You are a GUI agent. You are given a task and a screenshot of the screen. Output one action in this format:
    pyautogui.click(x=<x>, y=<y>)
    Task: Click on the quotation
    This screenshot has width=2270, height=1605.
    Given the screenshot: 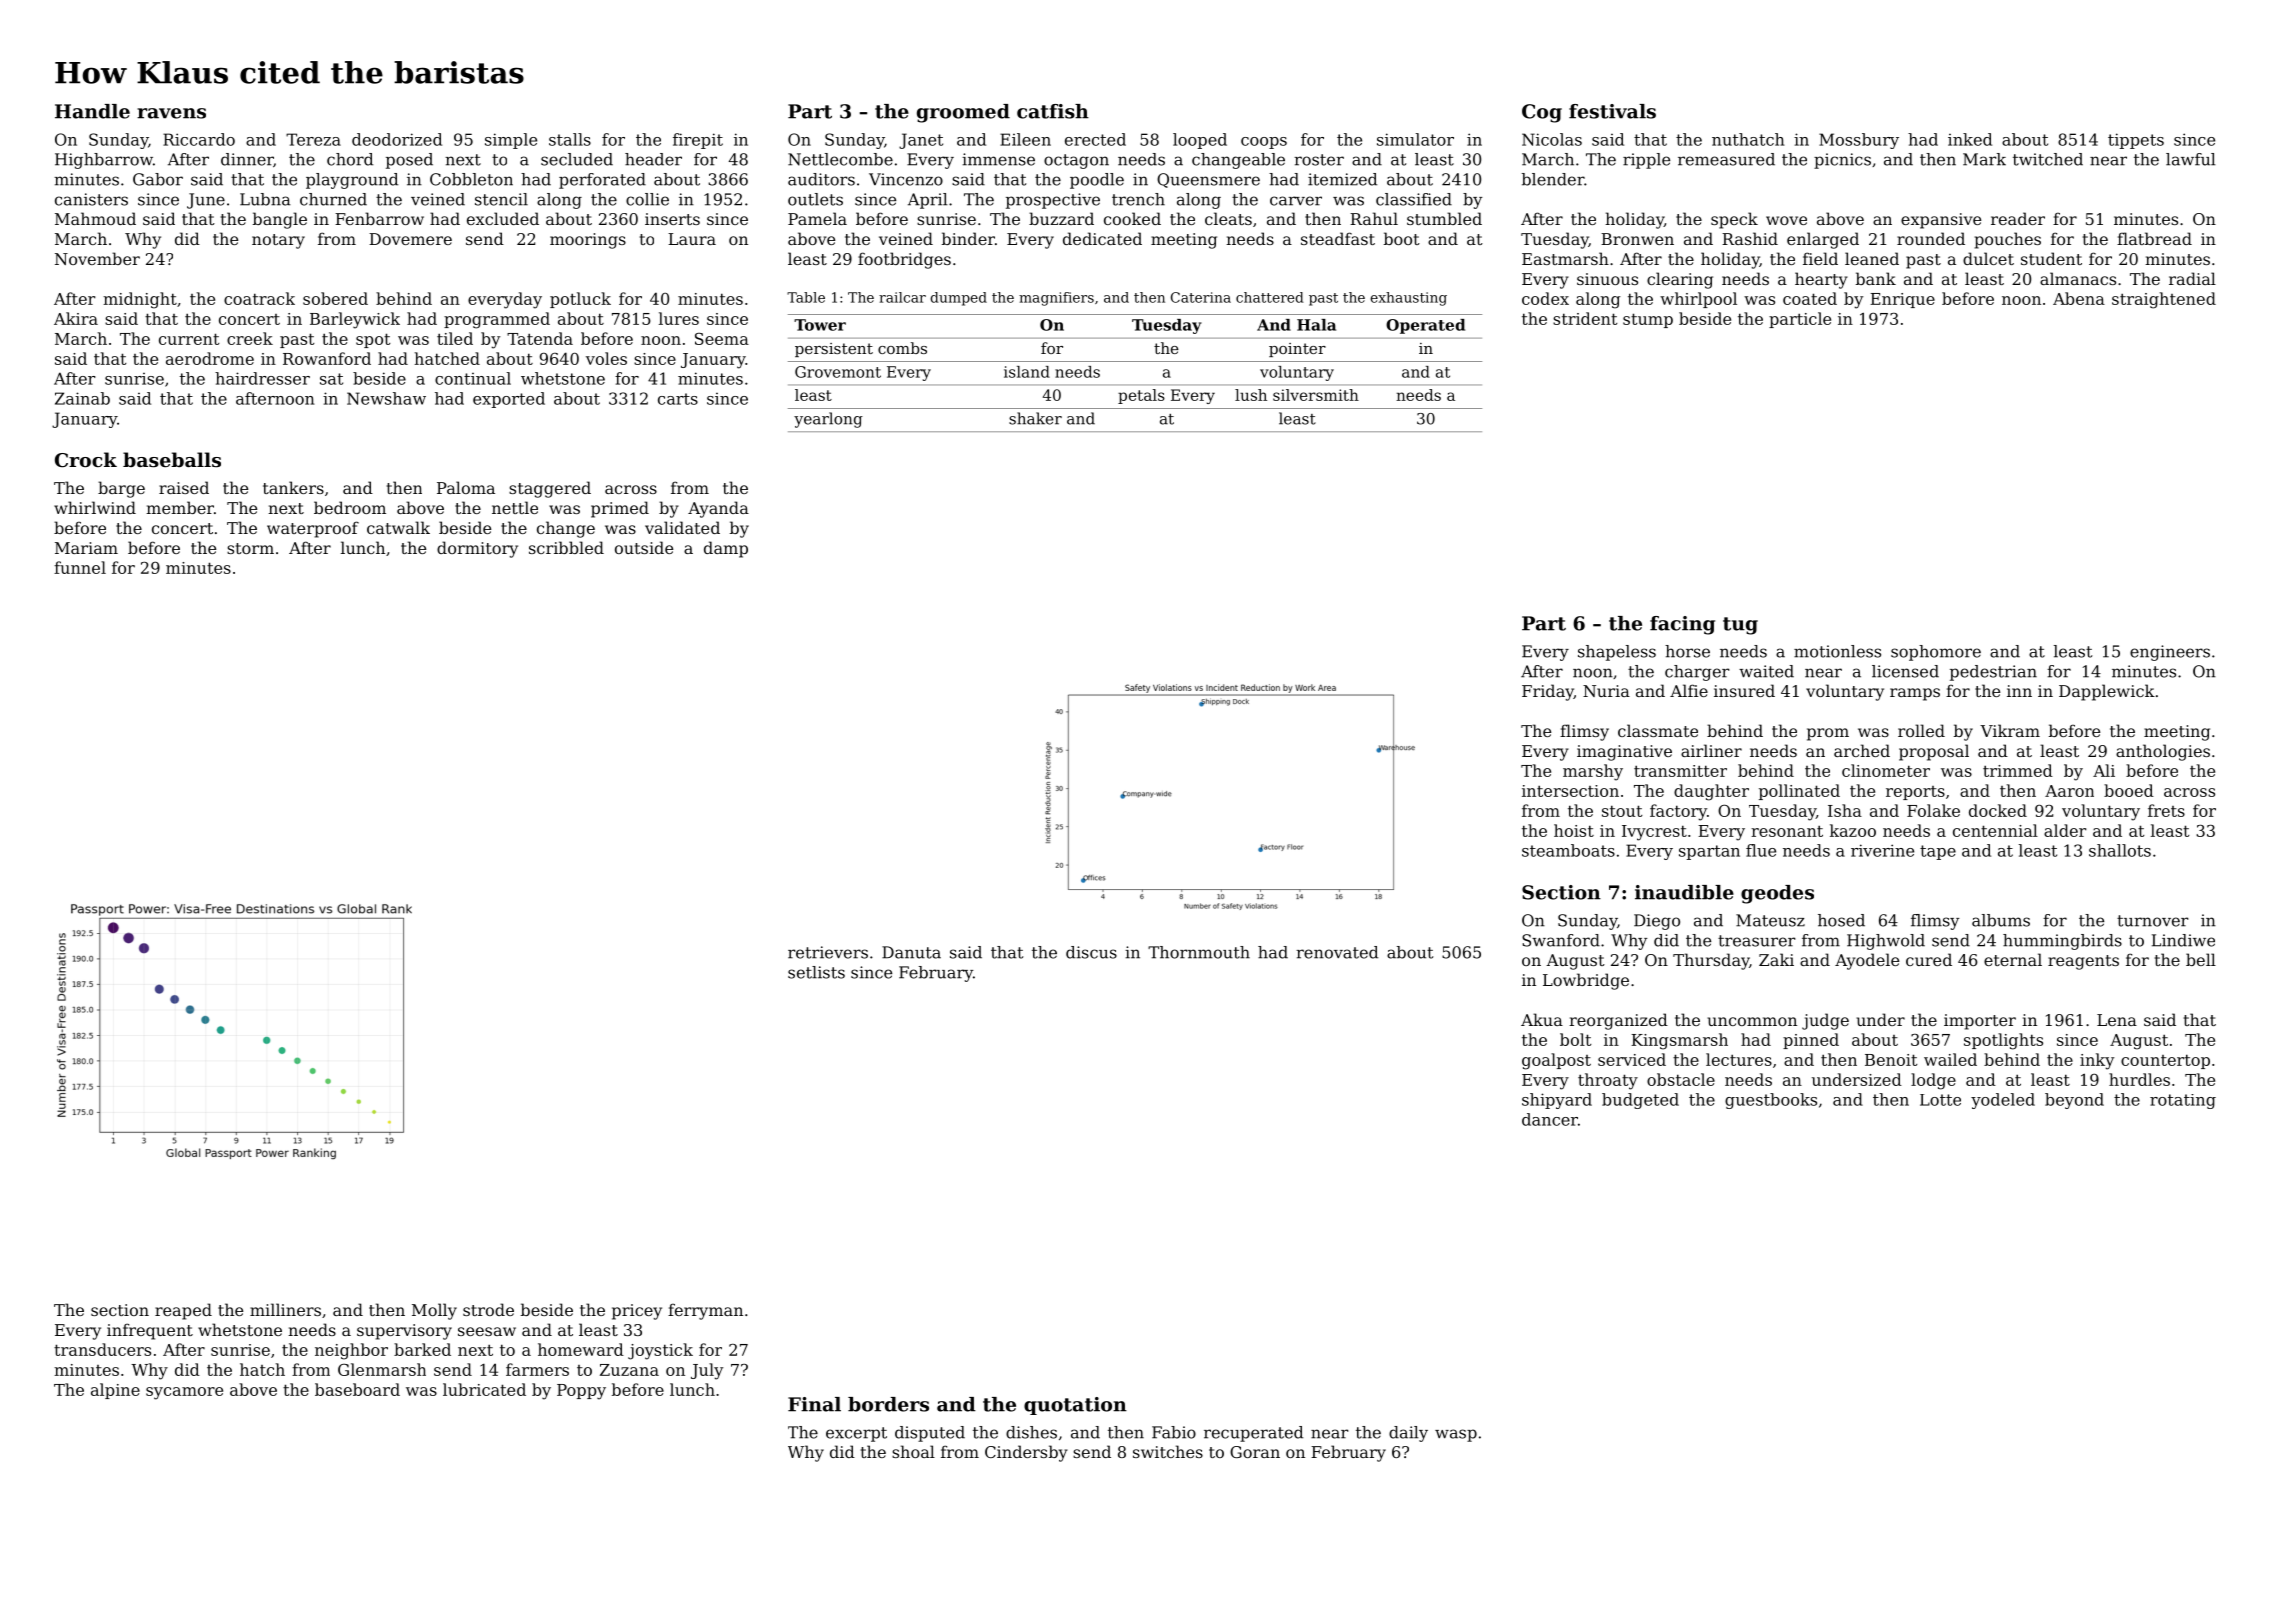 What is the action you would take?
    pyautogui.click(x=1075, y=1406)
